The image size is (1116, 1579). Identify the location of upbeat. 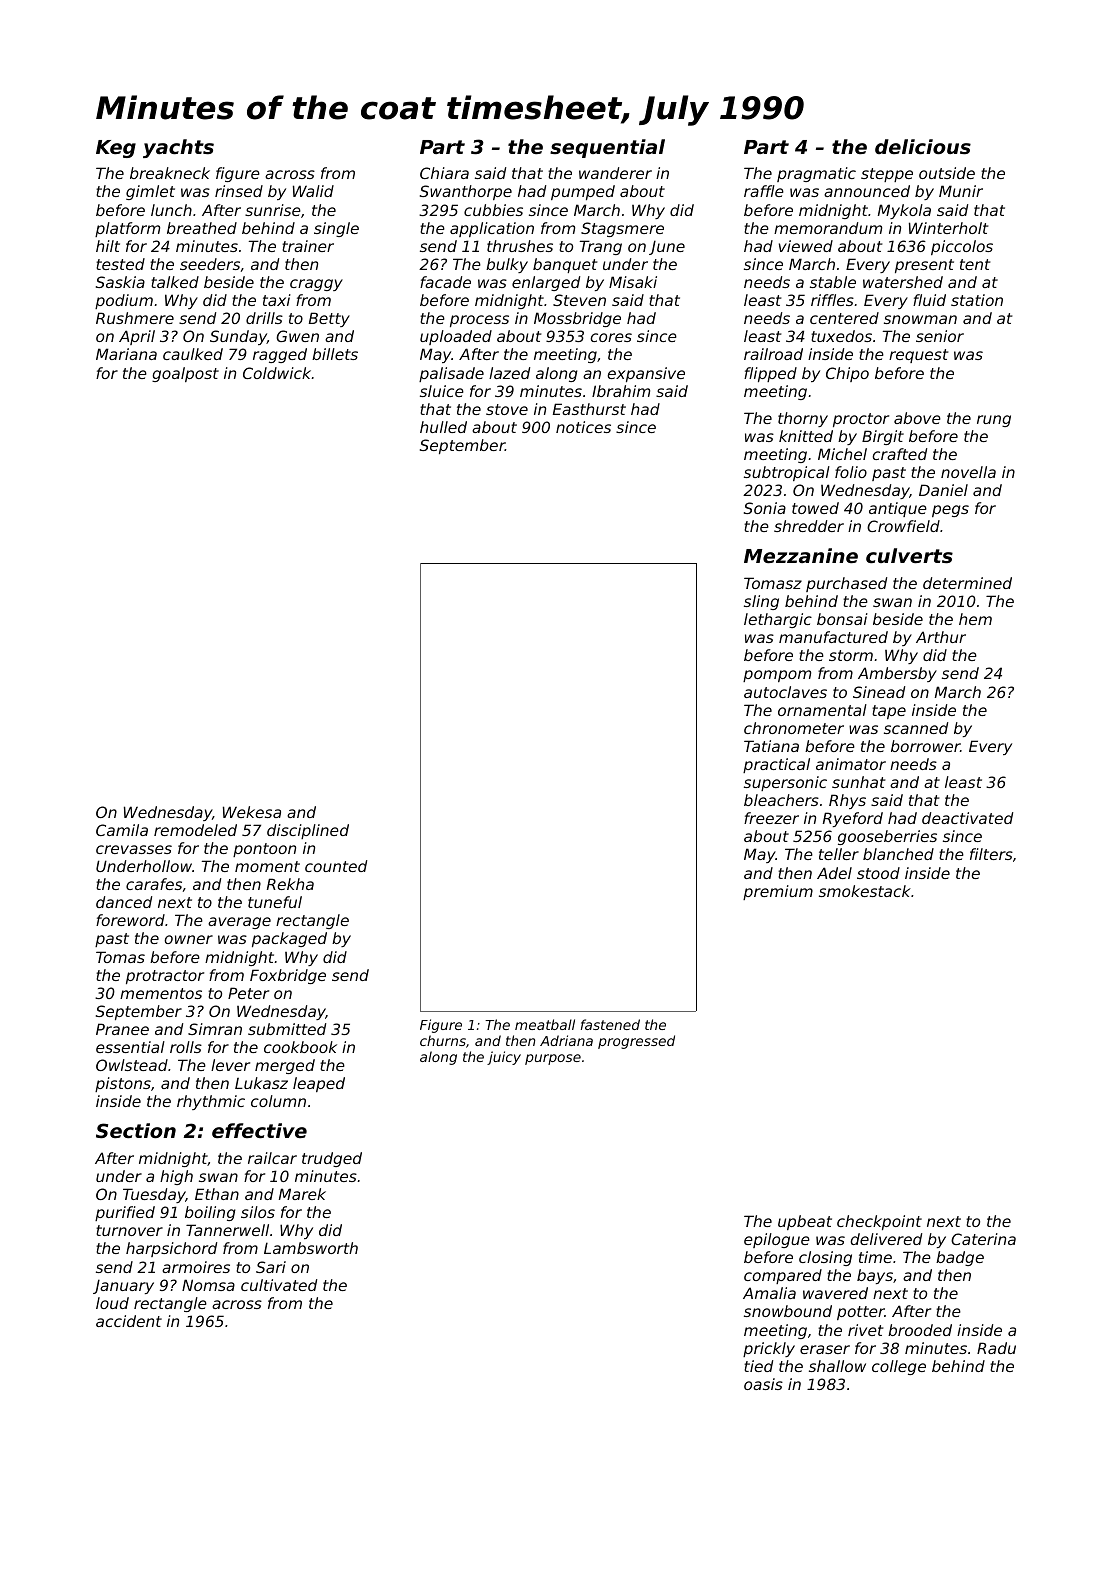
(805, 1222).
